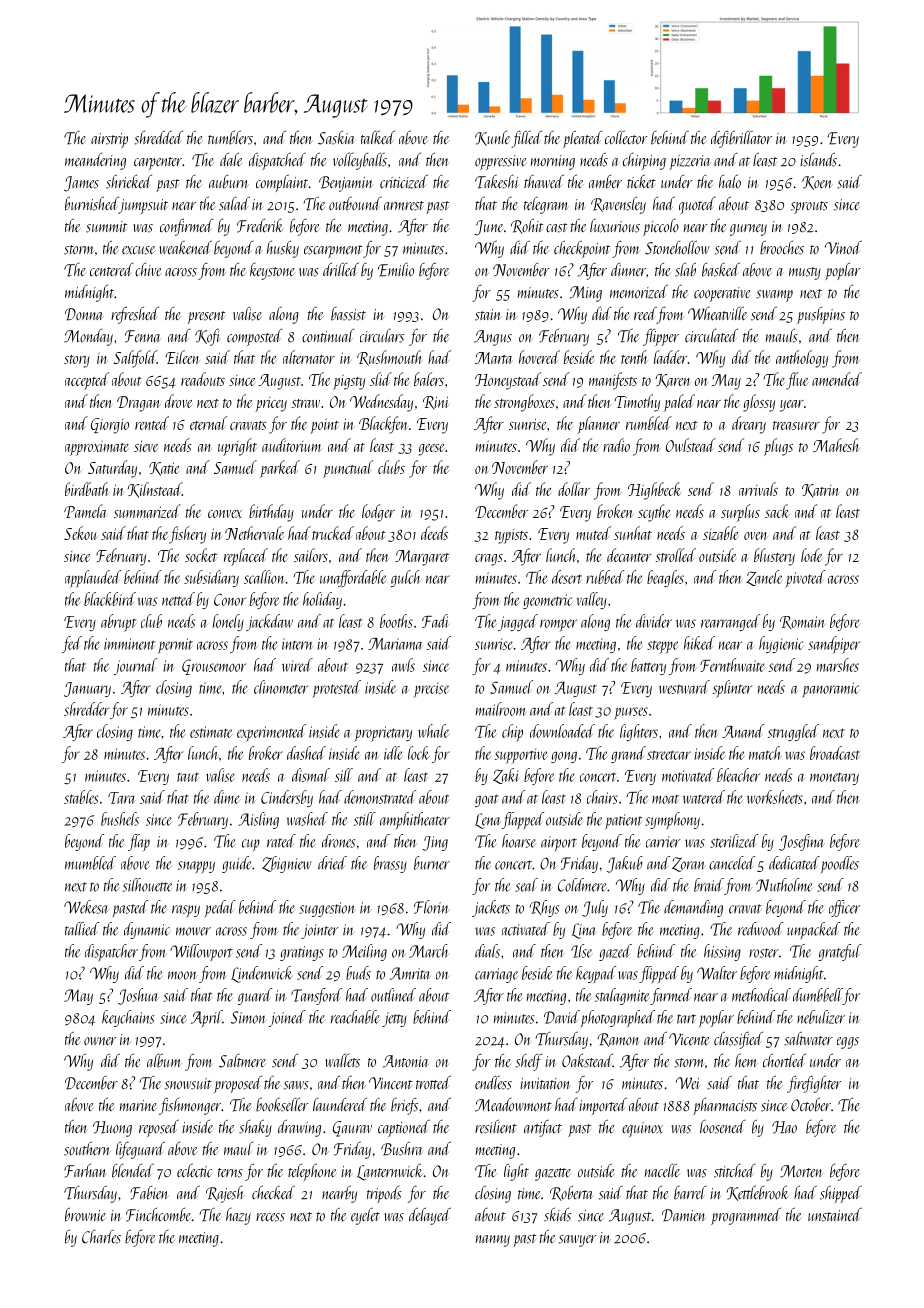 This image has width=924, height=1308. What do you see at coordinates (422, 558) in the image?
I see `Margaret` at bounding box center [422, 558].
